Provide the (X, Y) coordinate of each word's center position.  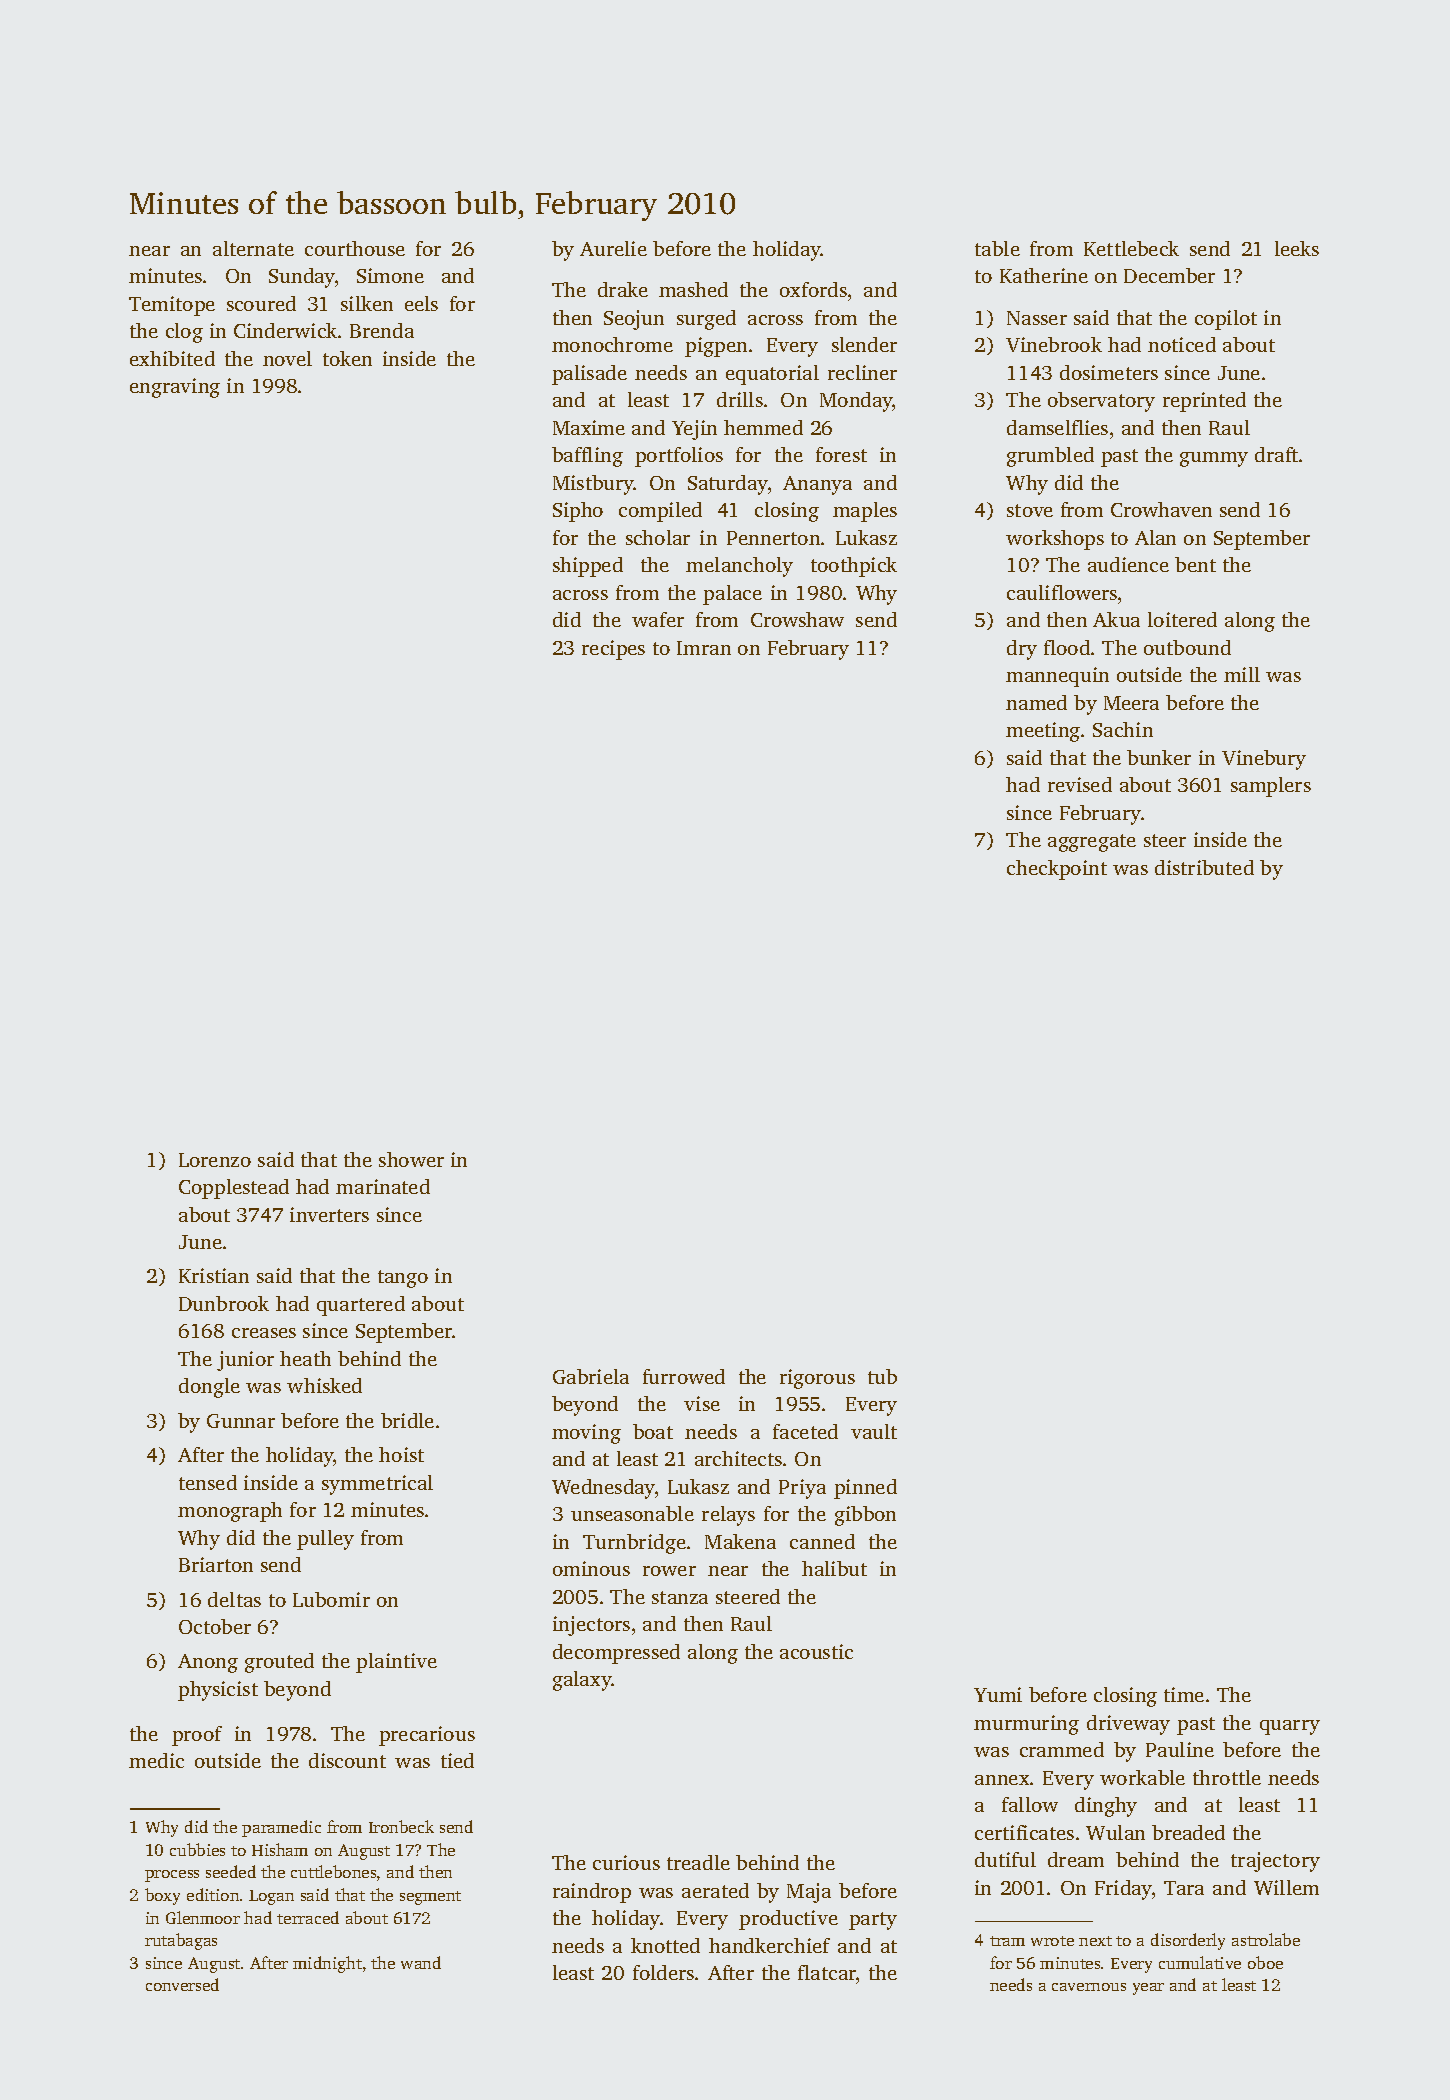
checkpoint (1057, 870)
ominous (591, 1568)
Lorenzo (215, 1160)
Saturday (728, 485)
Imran (704, 648)
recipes (613, 650)
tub (882, 1376)
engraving (175, 388)
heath (305, 1358)
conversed (182, 1984)
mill (1242, 674)
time (1184, 1694)
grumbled (1050, 457)
